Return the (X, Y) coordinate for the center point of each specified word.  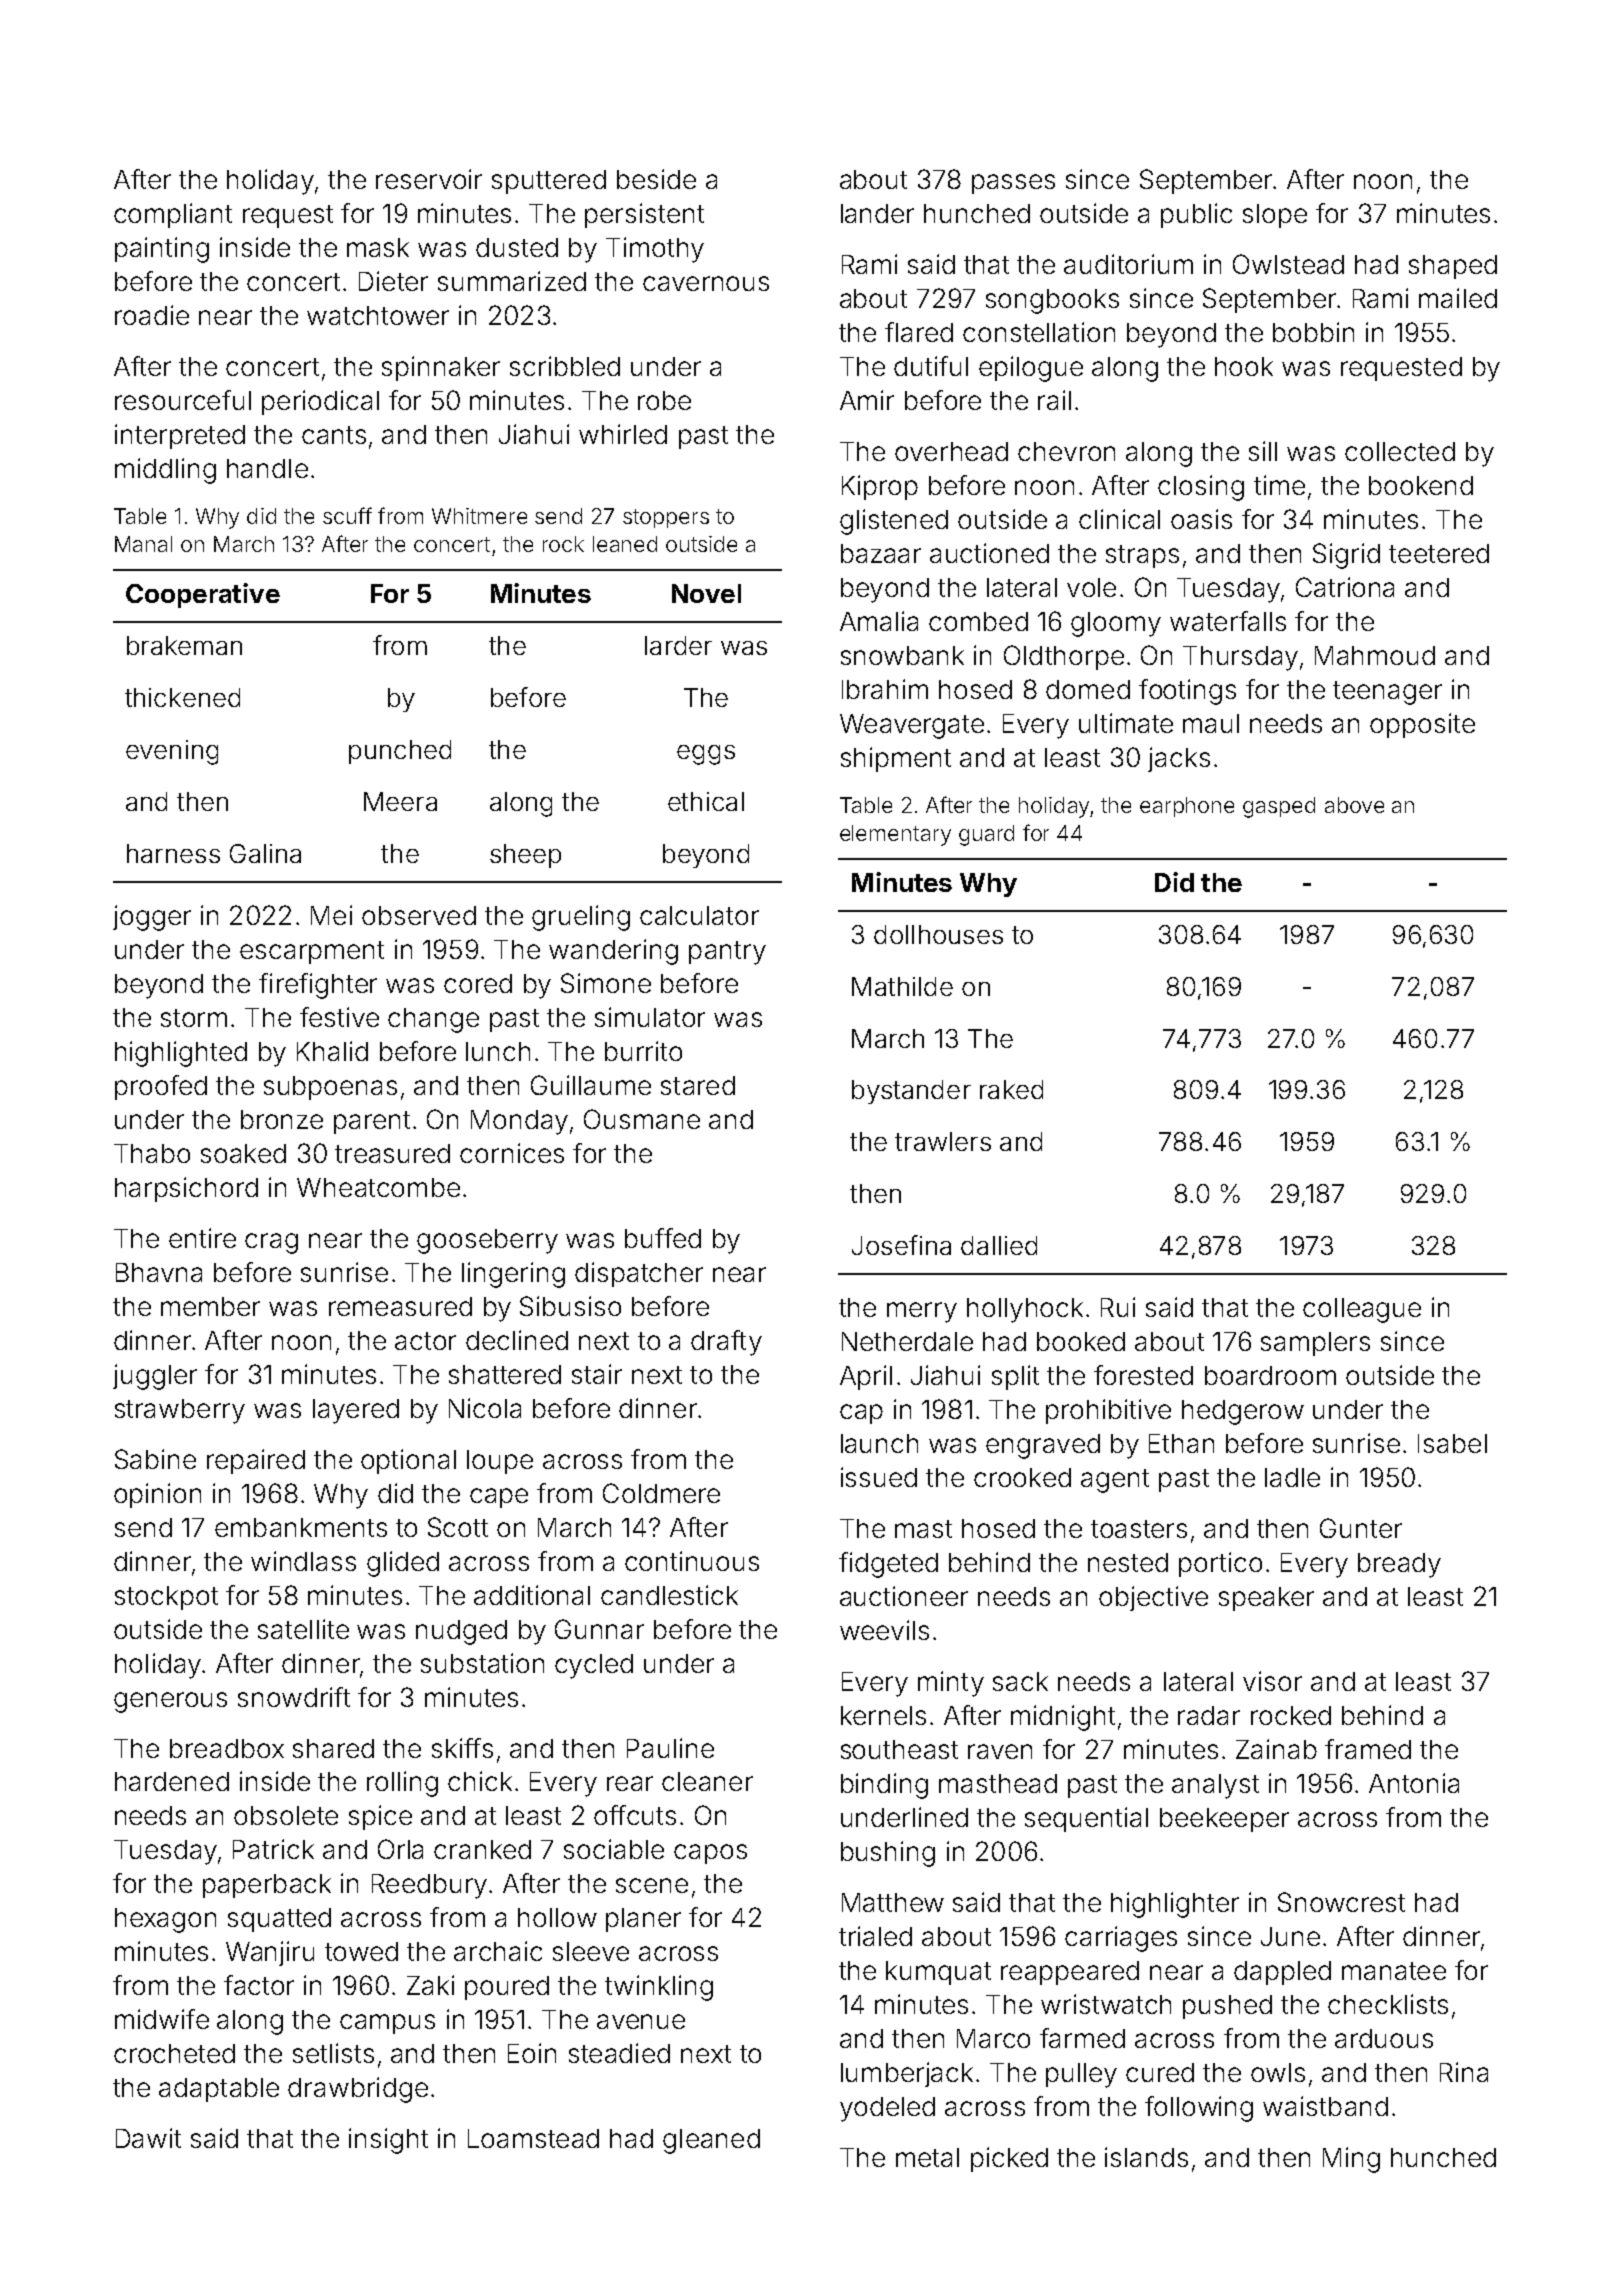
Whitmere (479, 516)
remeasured (400, 1306)
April (866, 1377)
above (1354, 805)
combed (978, 621)
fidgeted (888, 1565)
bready (1399, 1565)
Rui (1118, 1307)
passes (1013, 184)
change (433, 1020)
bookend (1421, 485)
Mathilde (902, 986)
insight (388, 2141)
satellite (303, 1629)
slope (1275, 216)
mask (378, 247)
